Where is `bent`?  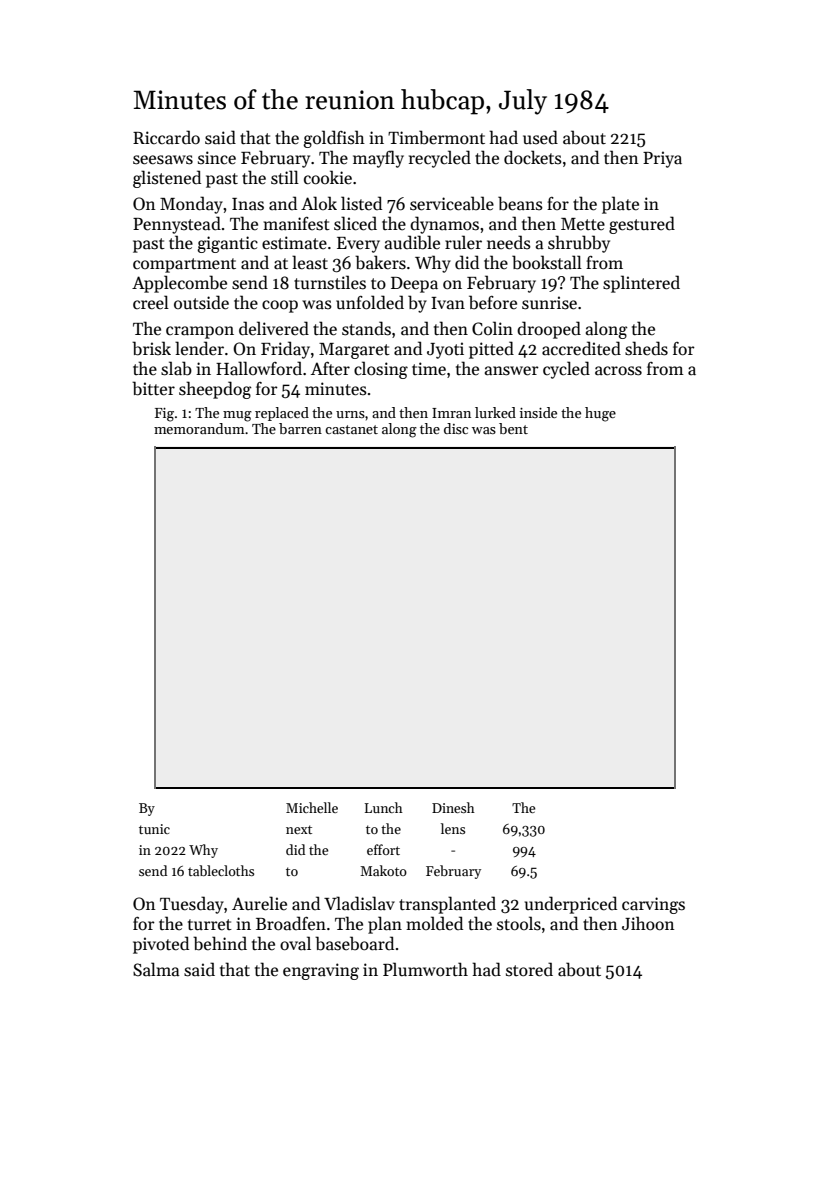 bent is located at coordinates (513, 428).
